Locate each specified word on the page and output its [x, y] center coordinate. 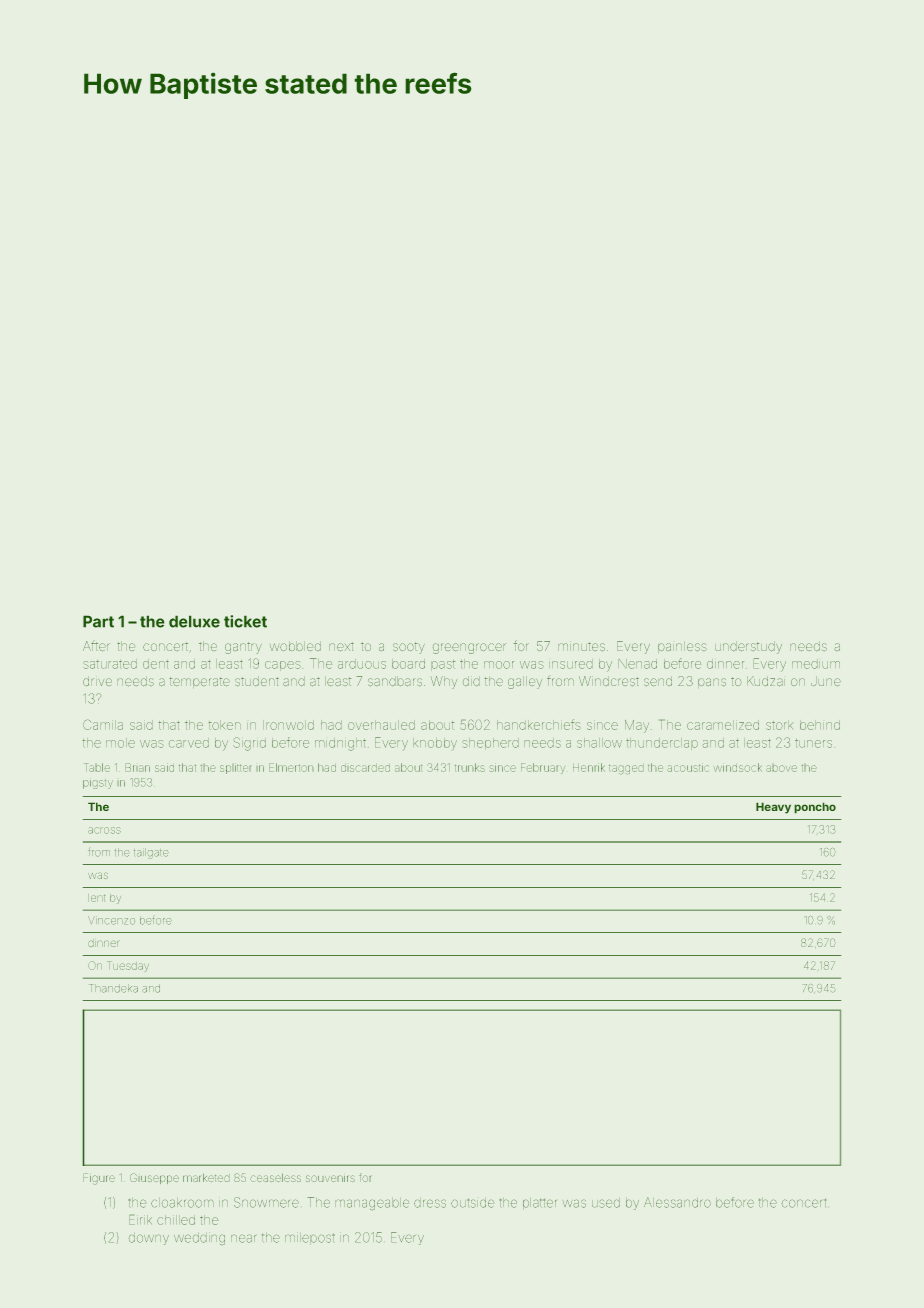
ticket [245, 621]
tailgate [151, 853]
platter [540, 1204]
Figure [99, 1179]
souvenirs [330, 1178]
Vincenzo [111, 920]
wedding [199, 1239]
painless [682, 647]
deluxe [194, 621]
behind [820, 725]
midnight [340, 744]
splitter [236, 768]
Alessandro [677, 1202]
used [606, 1203]
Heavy [773, 808]
